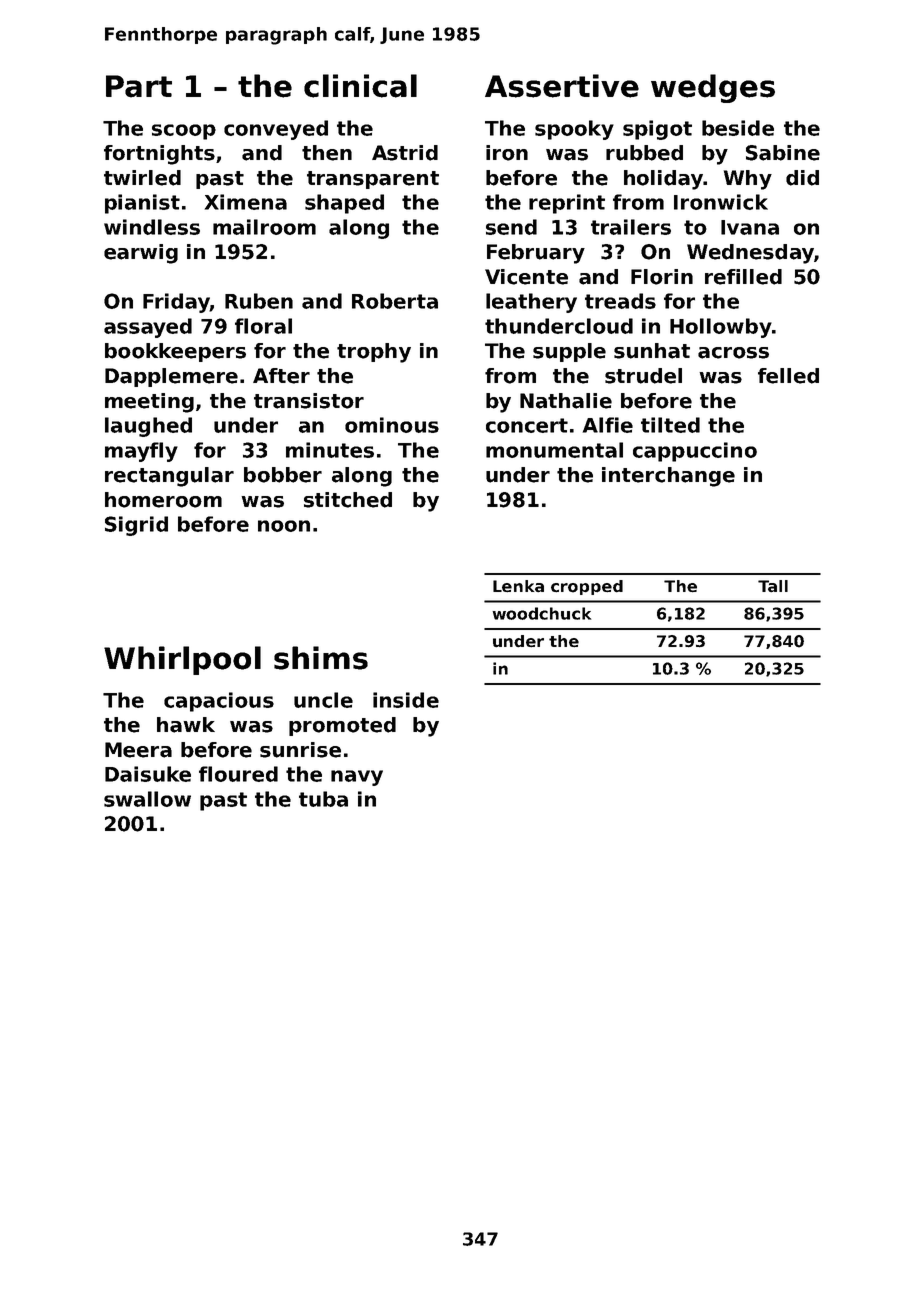  What do you see at coordinates (721, 328) in the screenshot?
I see `Hollowby` at bounding box center [721, 328].
